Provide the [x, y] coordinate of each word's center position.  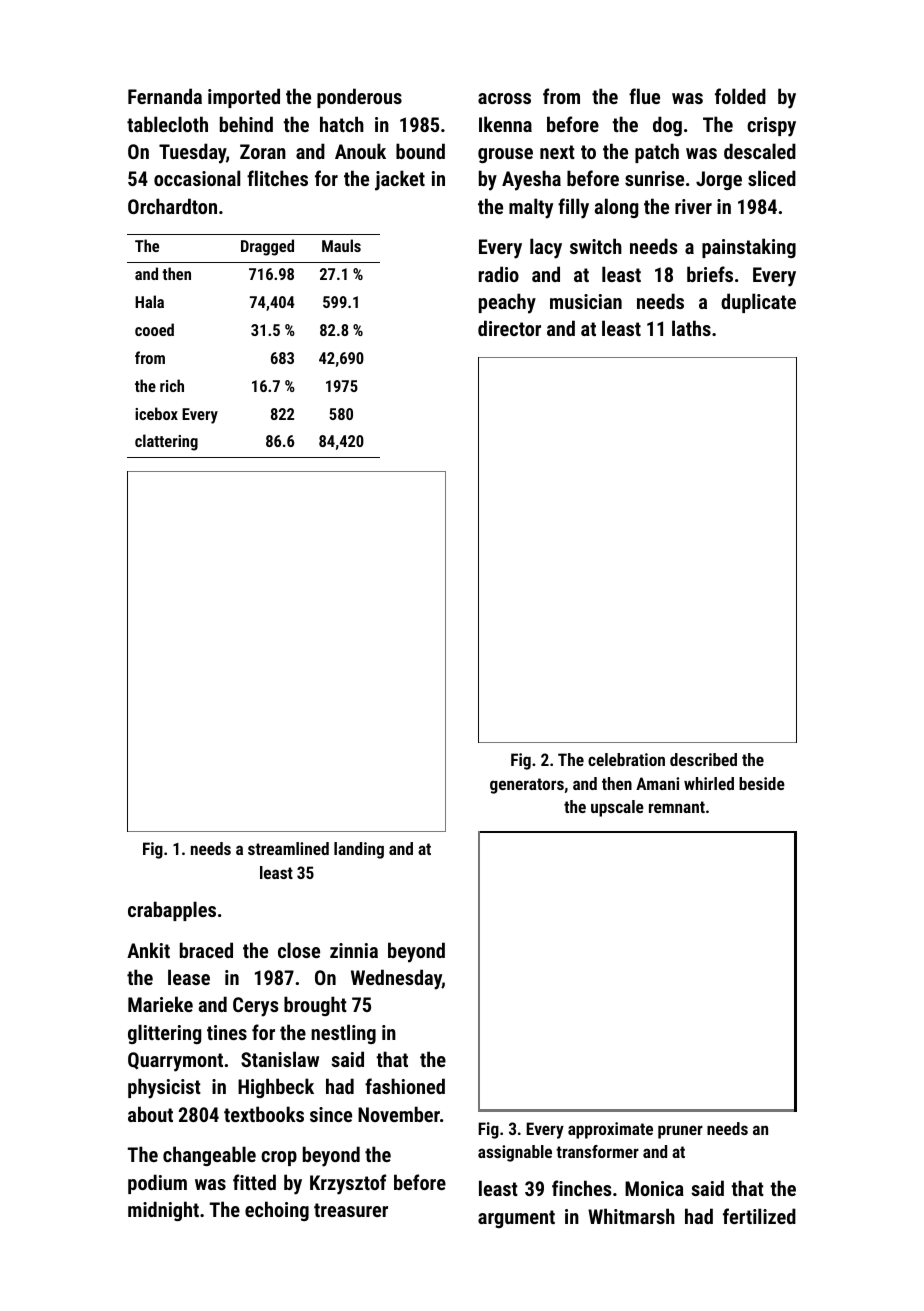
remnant [677, 807]
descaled [760, 151]
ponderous [359, 98]
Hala [149, 301]
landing [359, 850]
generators [527, 786]
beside [762, 783]
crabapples [172, 911]
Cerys [255, 1007]
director [509, 328]
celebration [626, 759]
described [703, 759]
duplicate [758, 303]
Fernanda [165, 96]
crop [279, 1158]
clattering [166, 442]
